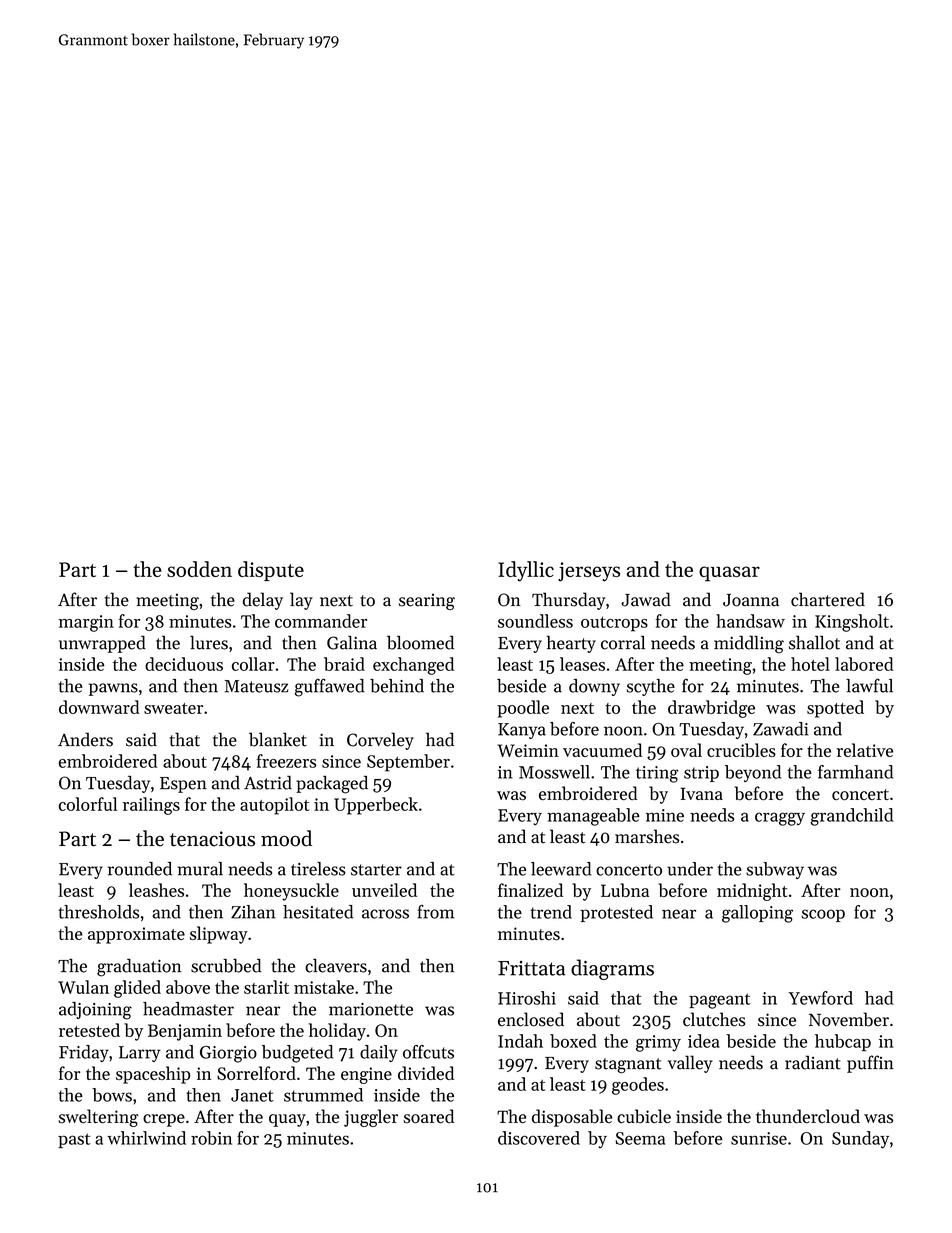 The width and height of the image is (952, 1233). I want to click on rounded, so click(140, 869).
